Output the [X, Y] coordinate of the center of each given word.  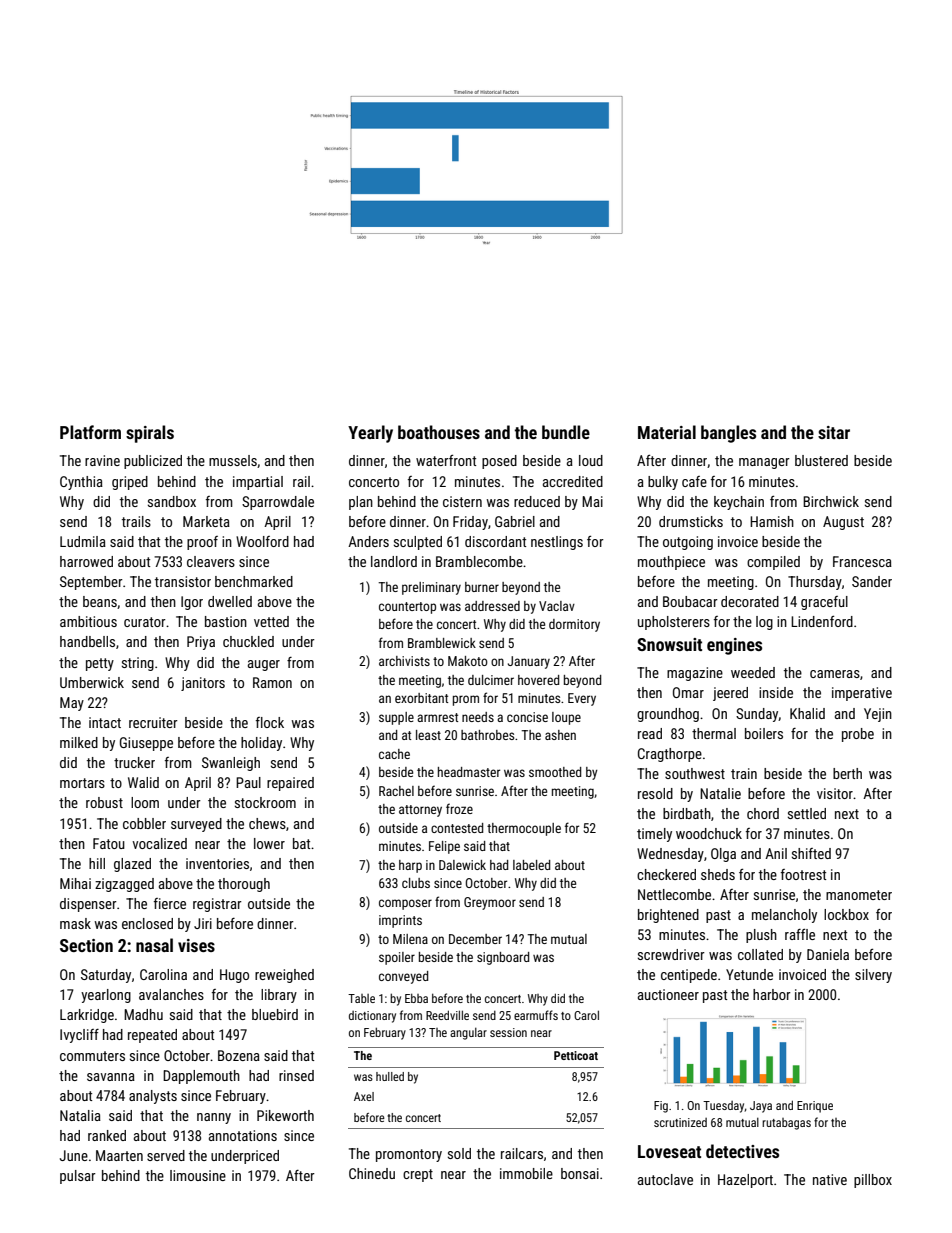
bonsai [580, 1173]
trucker [134, 762]
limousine [198, 1175]
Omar [688, 692]
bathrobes [487, 735]
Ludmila [83, 541]
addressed [492, 606]
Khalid [807, 713]
